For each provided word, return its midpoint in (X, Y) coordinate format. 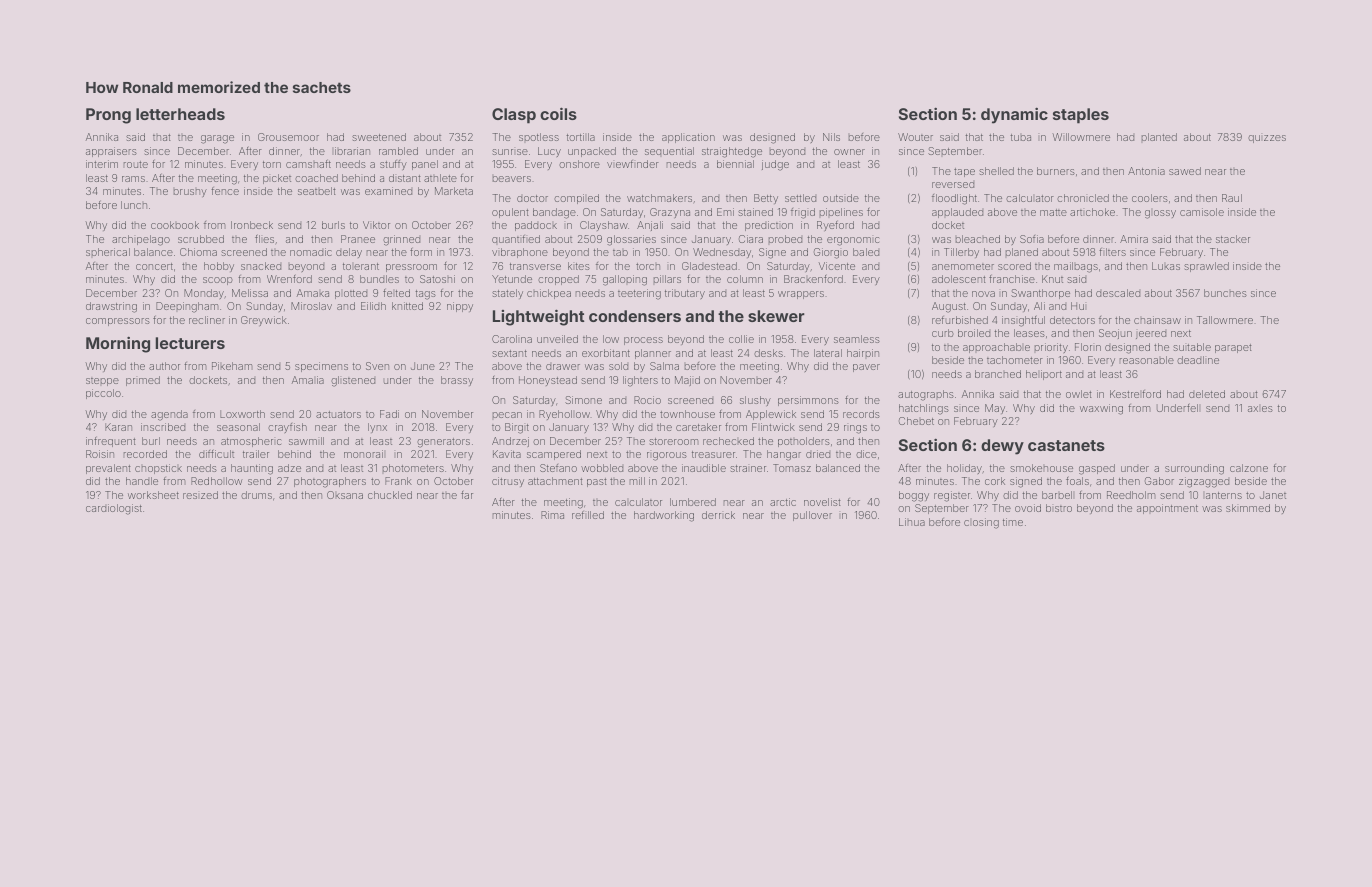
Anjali (650, 226)
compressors (118, 322)
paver (866, 368)
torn (272, 164)
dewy (1002, 447)
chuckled (390, 495)
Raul (1232, 198)
